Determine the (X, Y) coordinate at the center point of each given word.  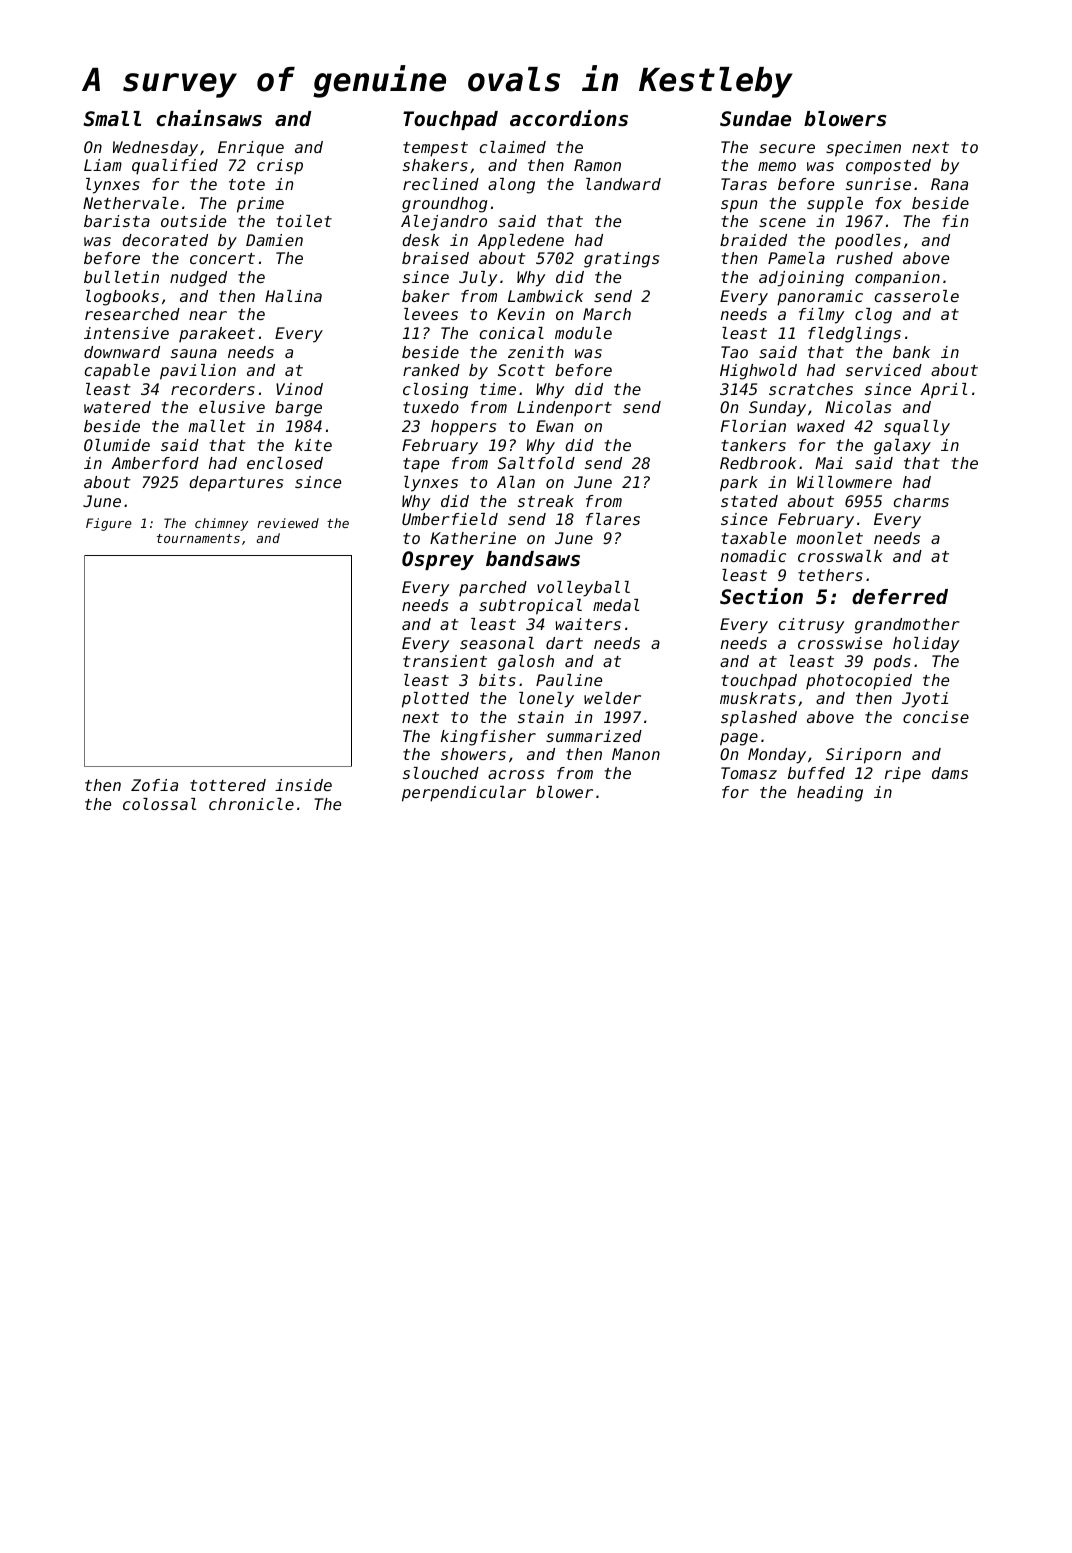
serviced (884, 370)
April (943, 391)
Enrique (251, 149)
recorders (213, 389)
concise (936, 717)
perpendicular (464, 794)
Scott (521, 370)
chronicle (251, 804)
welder (612, 698)
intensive (126, 333)
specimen (863, 149)
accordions (569, 118)
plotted (435, 700)
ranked (431, 370)
